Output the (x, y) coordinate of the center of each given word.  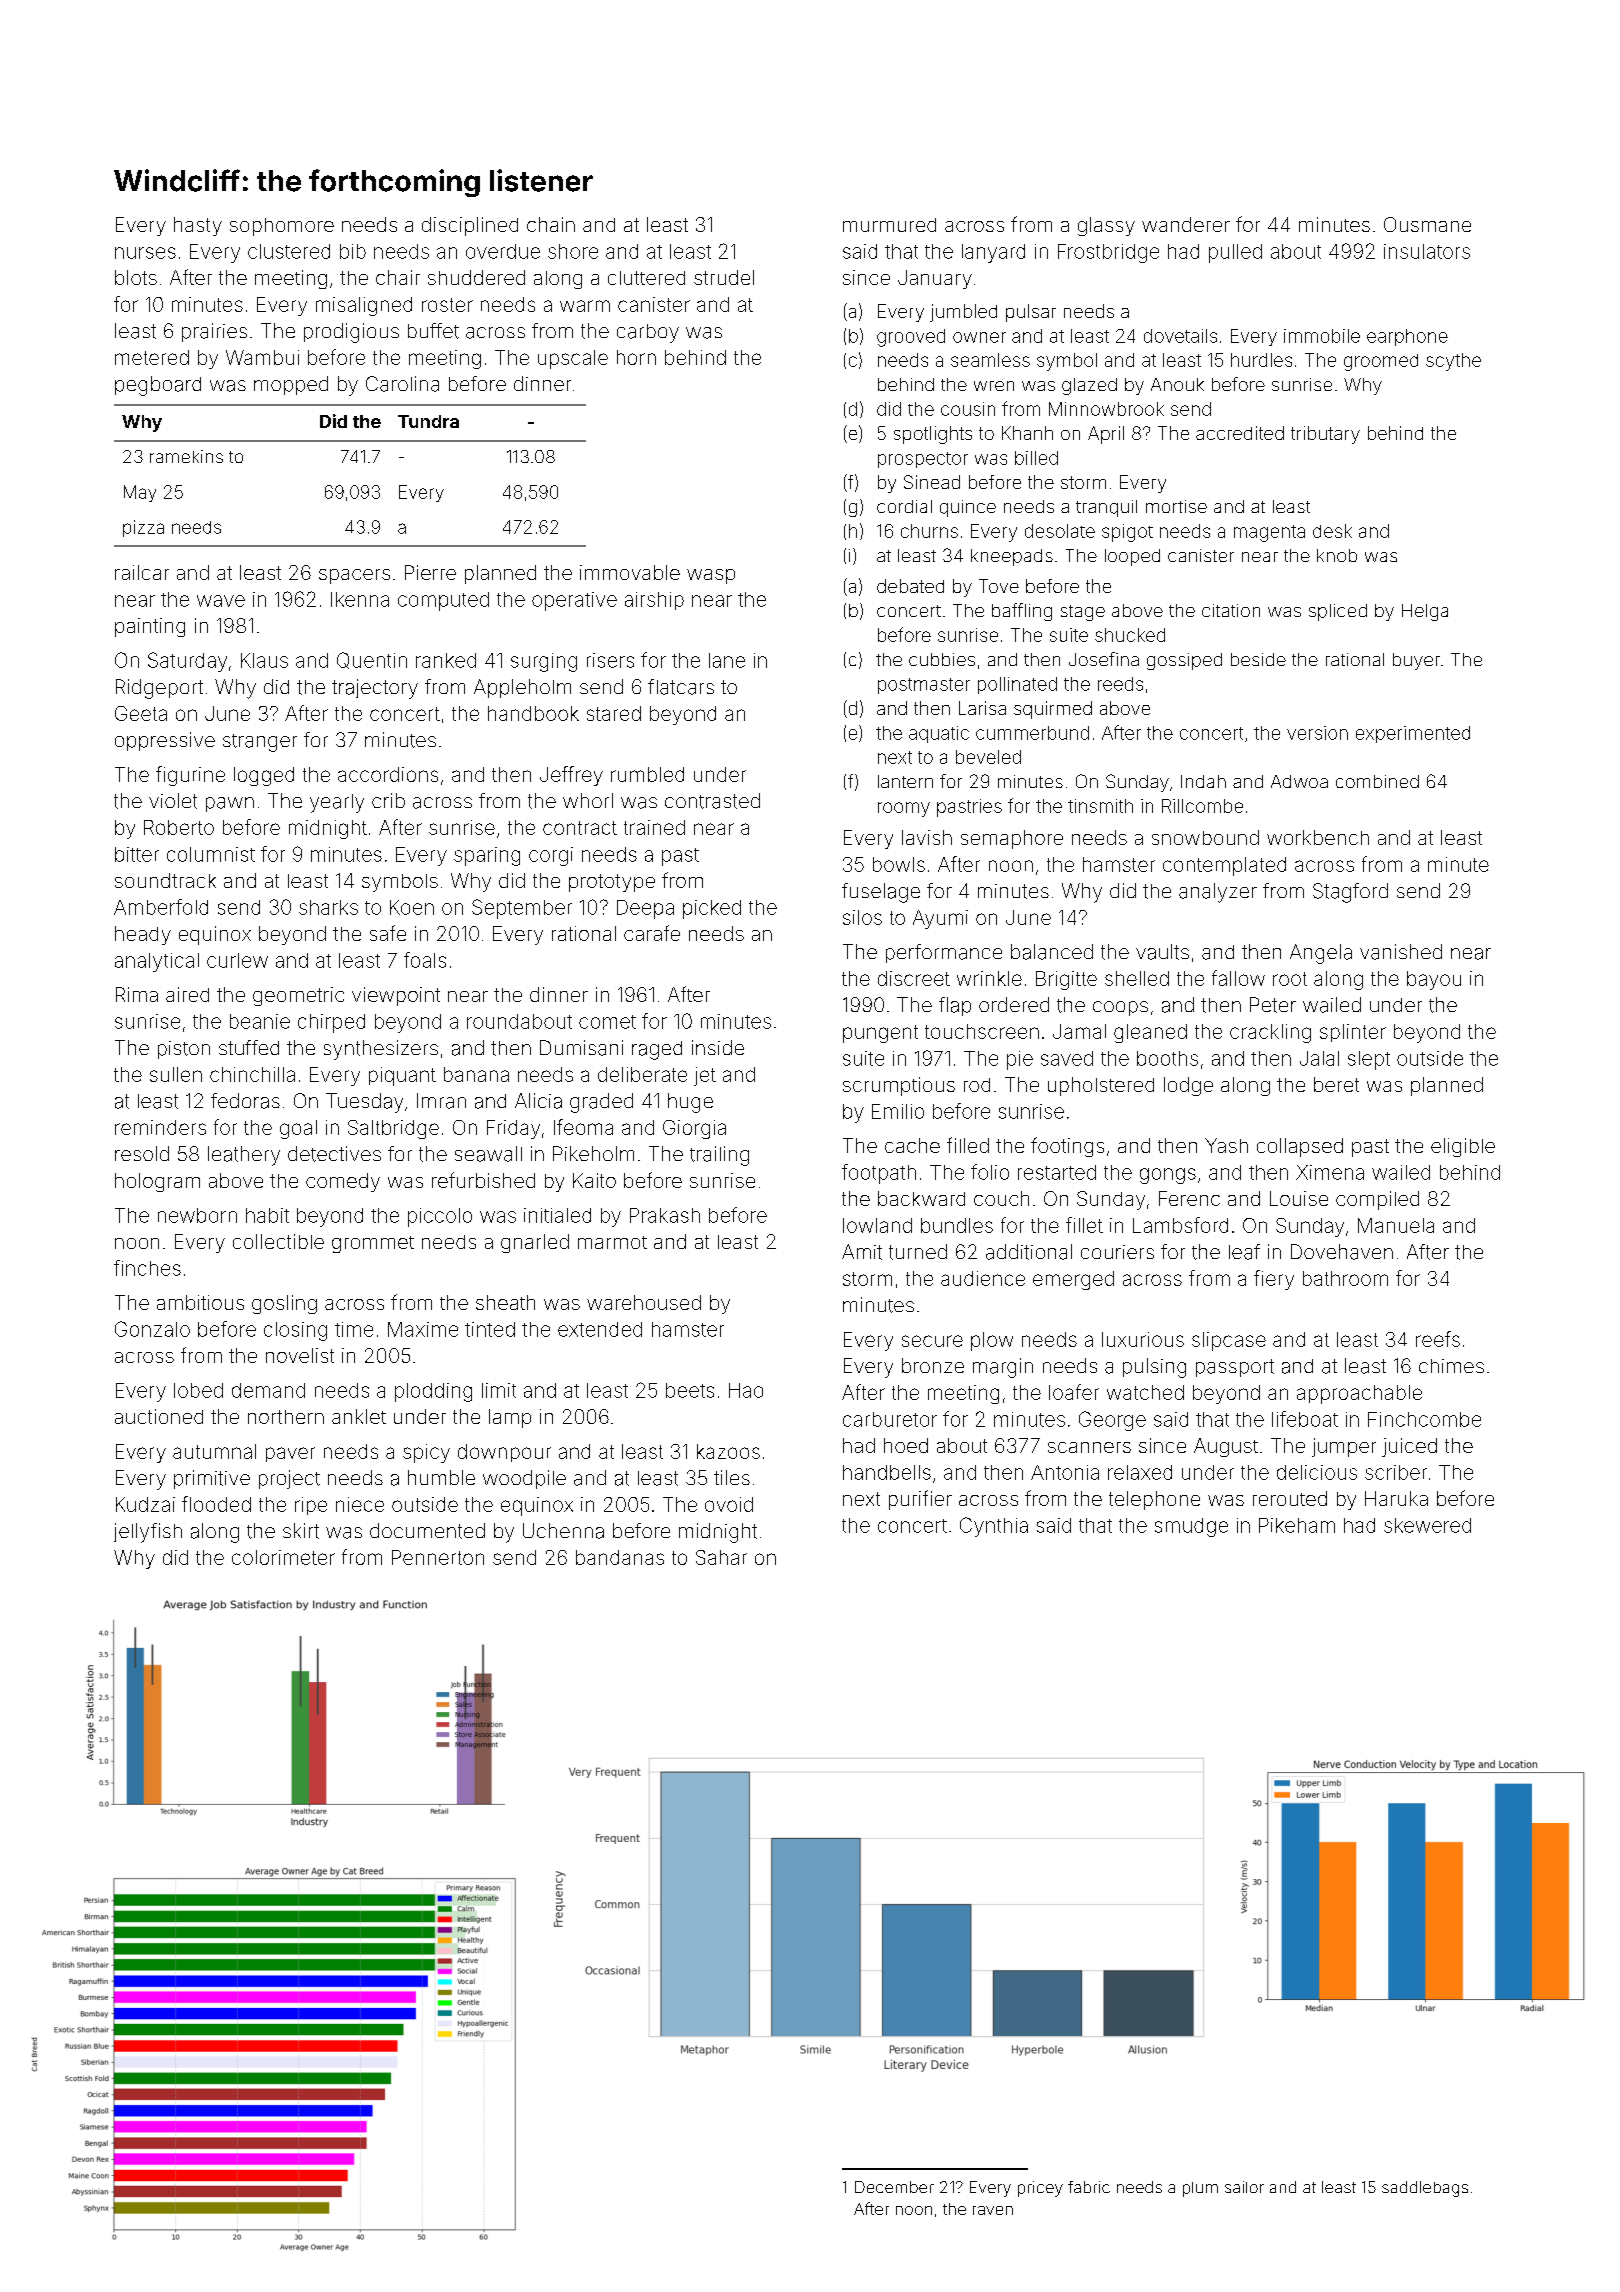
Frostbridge (1108, 253)
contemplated (1224, 866)
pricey (1040, 2189)
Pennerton (438, 1557)
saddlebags (1425, 2189)
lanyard (993, 253)
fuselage (881, 893)
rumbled (647, 774)
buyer (1416, 661)
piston (184, 1050)
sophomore (282, 227)
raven (993, 2210)
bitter (137, 854)
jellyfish (148, 1533)
